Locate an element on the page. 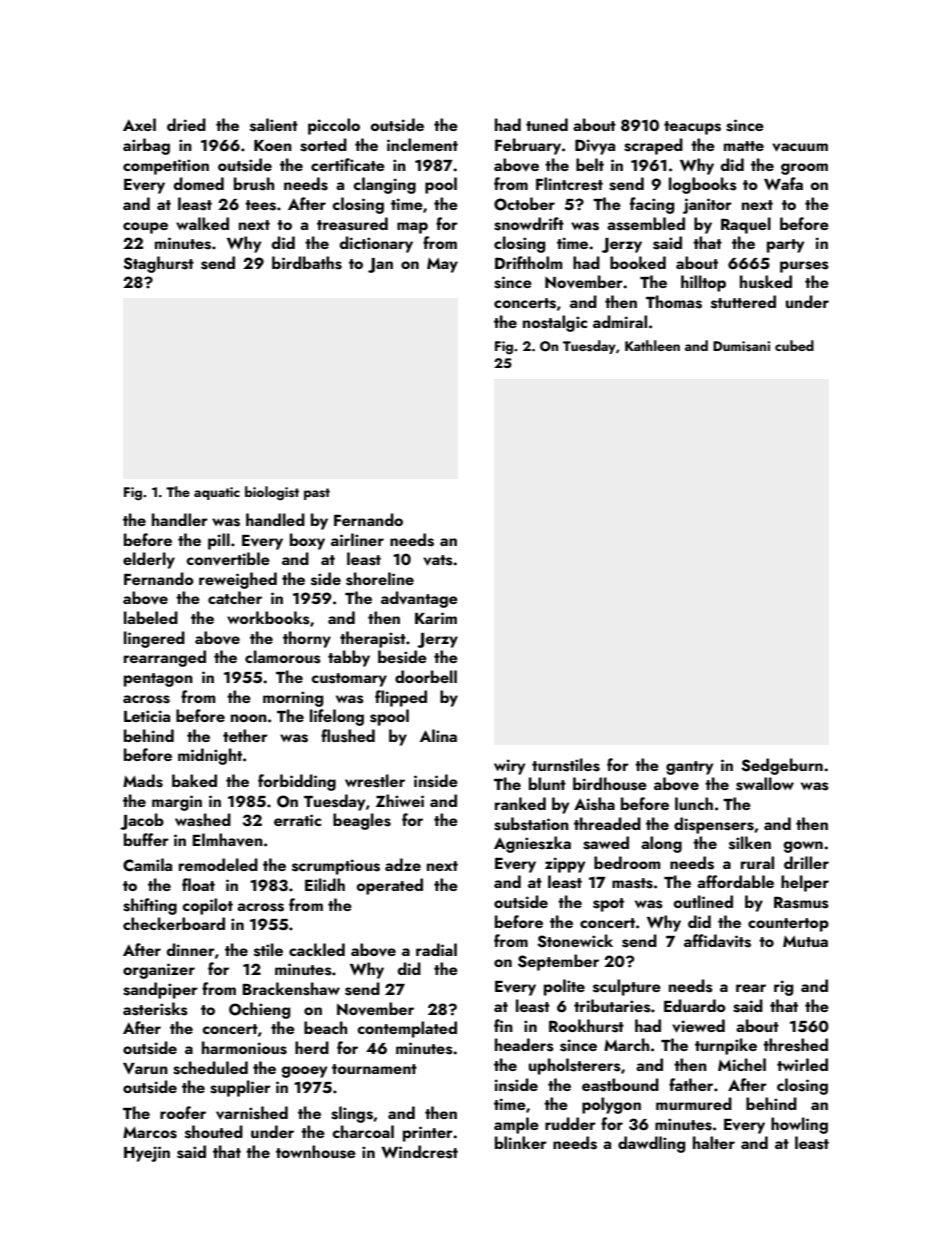 The width and height of the document is (952, 1233). dried is located at coordinates (186, 124).
